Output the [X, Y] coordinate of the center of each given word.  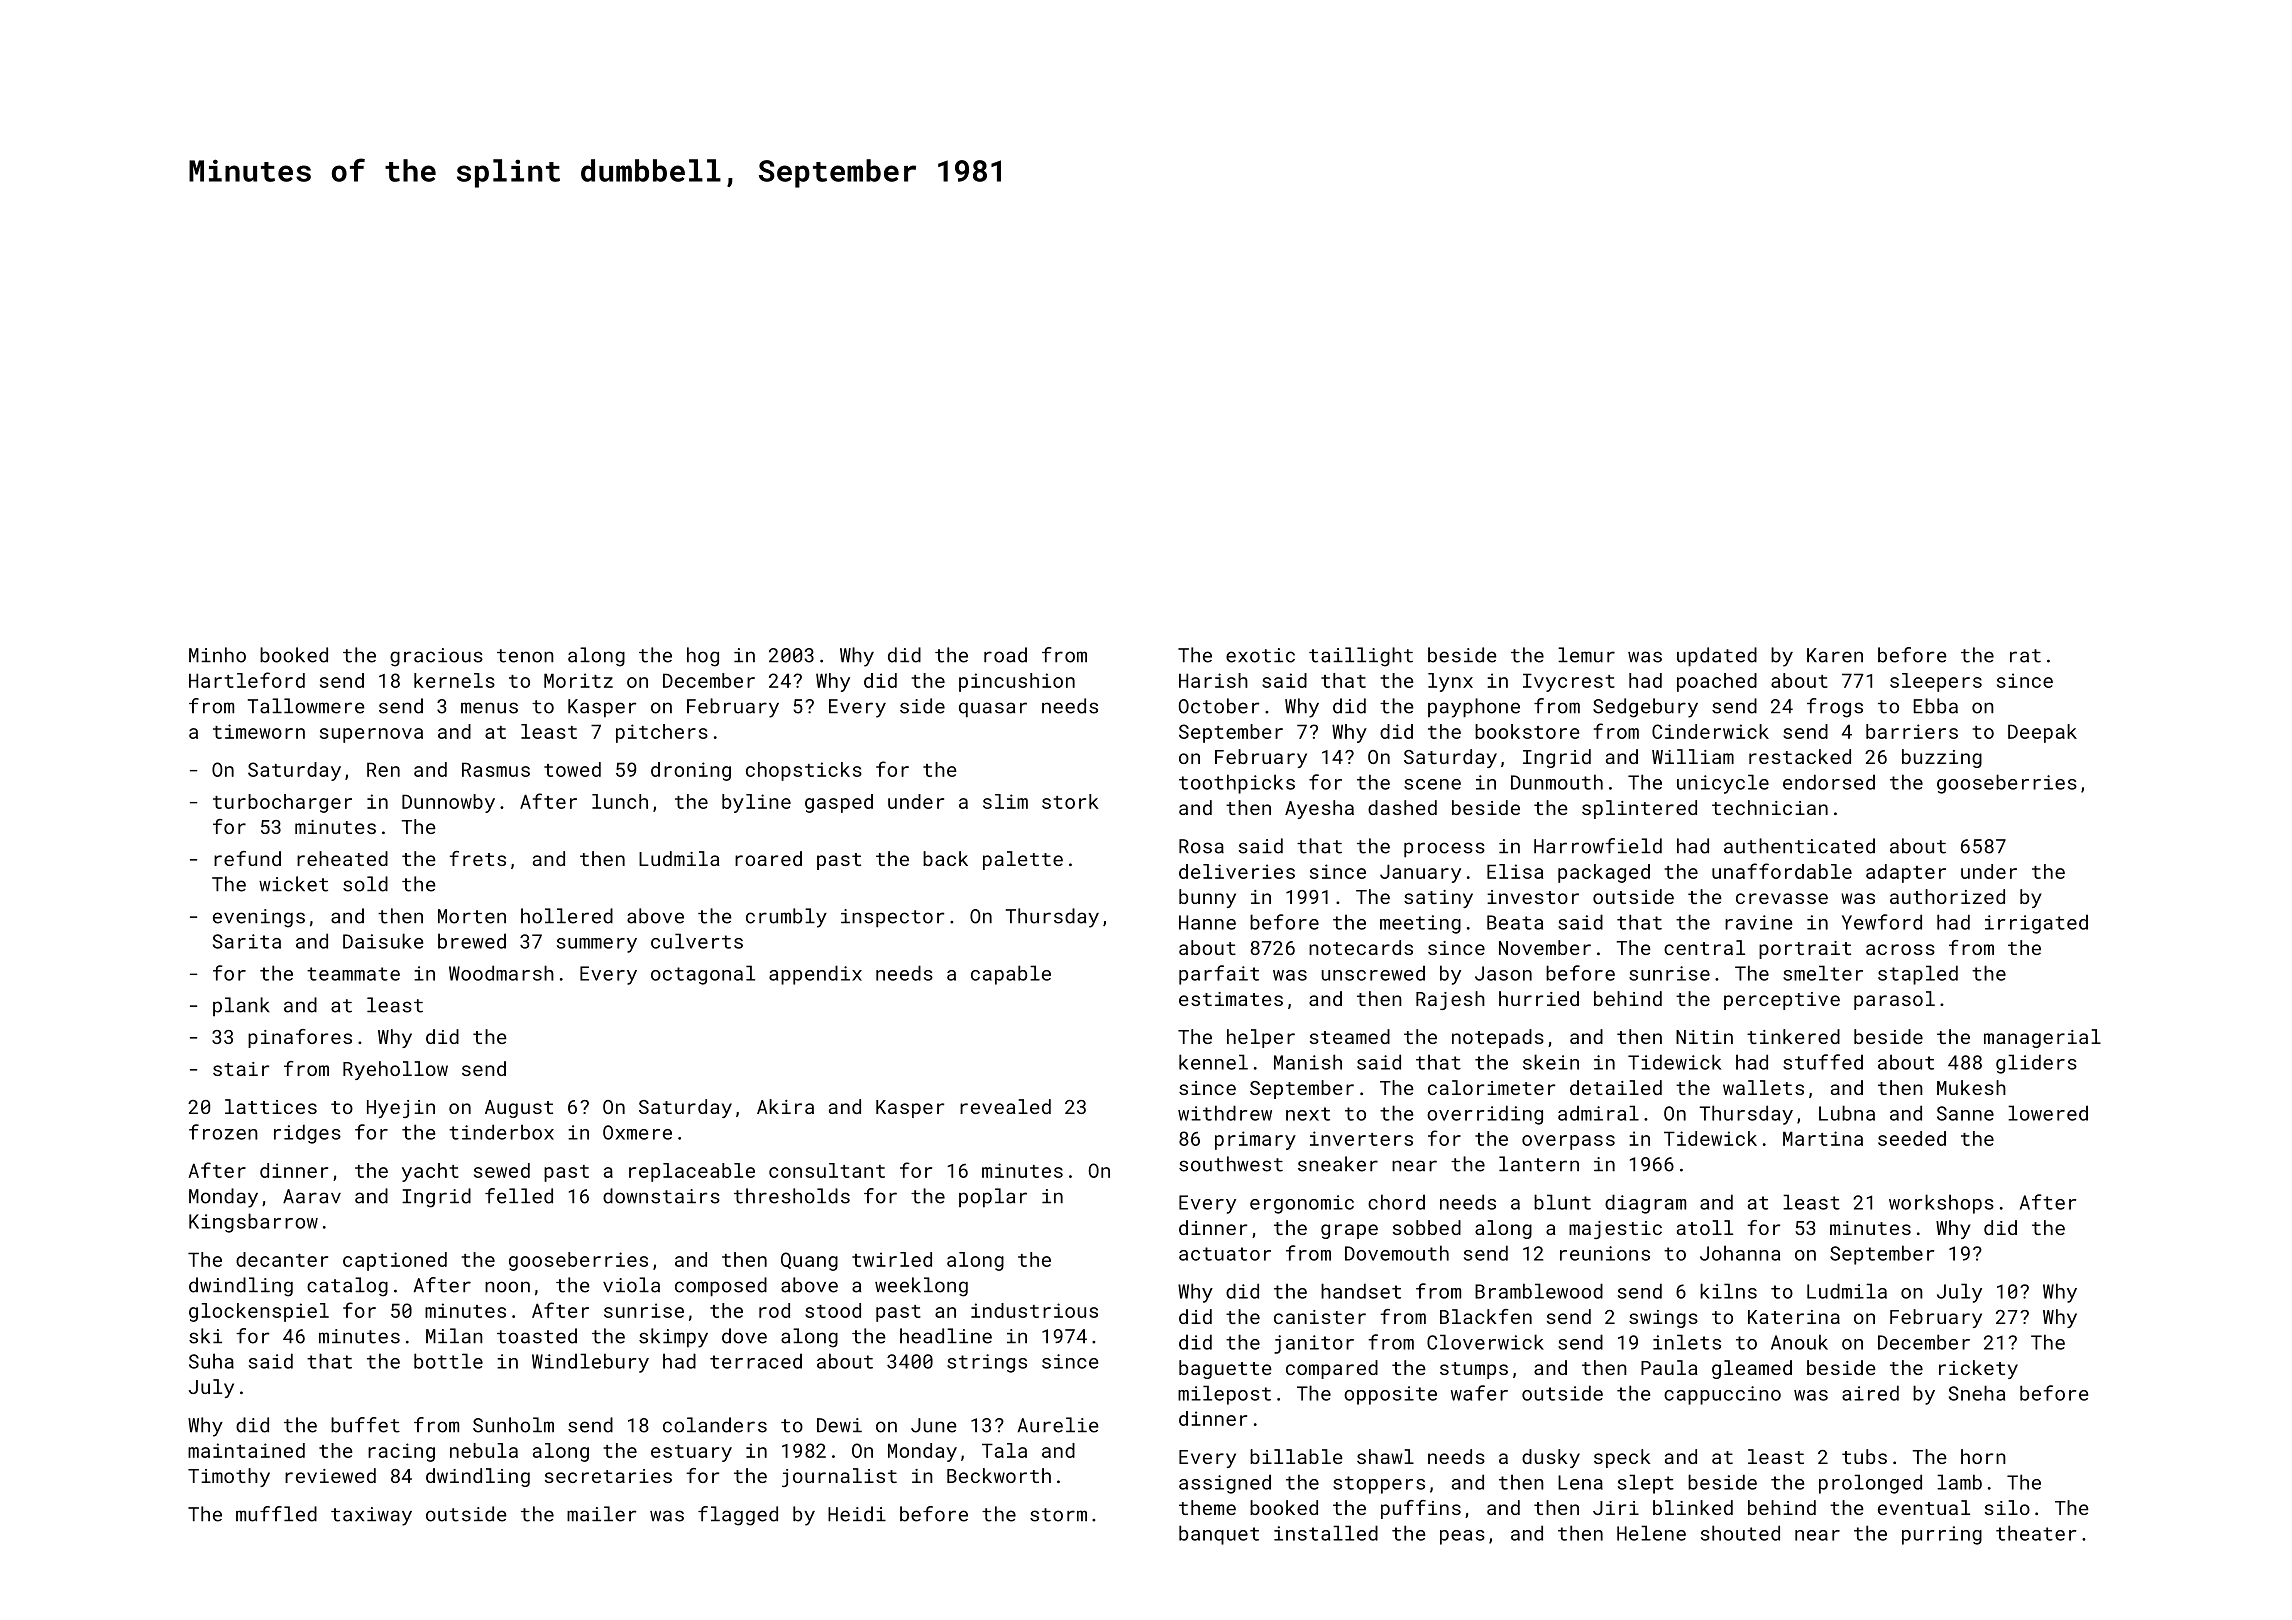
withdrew [1225, 1113]
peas [1462, 1537]
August [519, 1109]
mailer [602, 1514]
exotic [1260, 655]
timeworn [259, 731]
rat [2025, 656]
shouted [1740, 1533]
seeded [1912, 1138]
